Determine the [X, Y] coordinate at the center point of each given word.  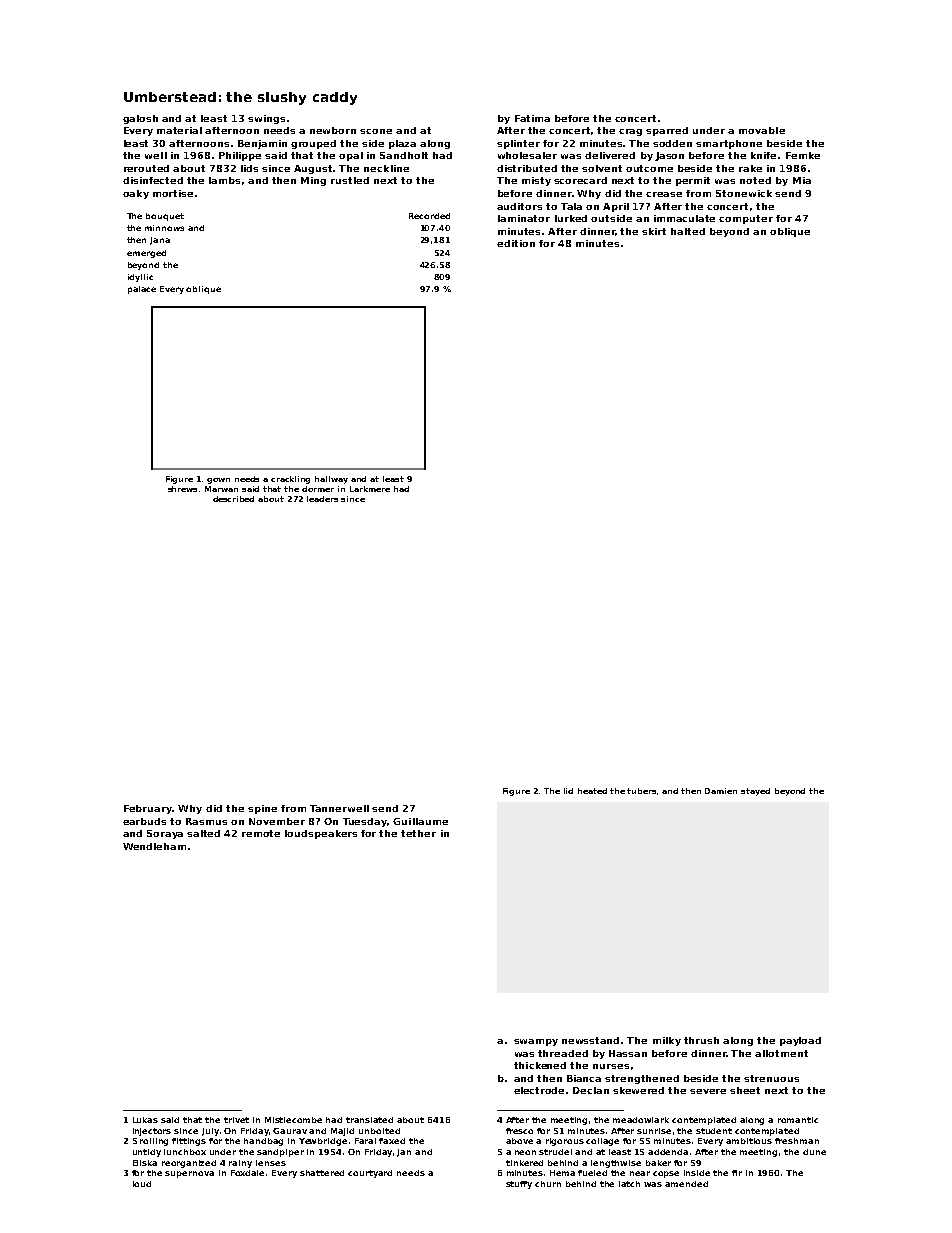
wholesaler [527, 155]
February [148, 809]
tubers [641, 791]
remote [261, 833]
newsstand [590, 1040]
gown [218, 481]
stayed [755, 792]
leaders [322, 499]
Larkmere [370, 489]
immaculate [684, 218]
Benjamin [262, 144]
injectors [152, 1132]
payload [800, 1041]
